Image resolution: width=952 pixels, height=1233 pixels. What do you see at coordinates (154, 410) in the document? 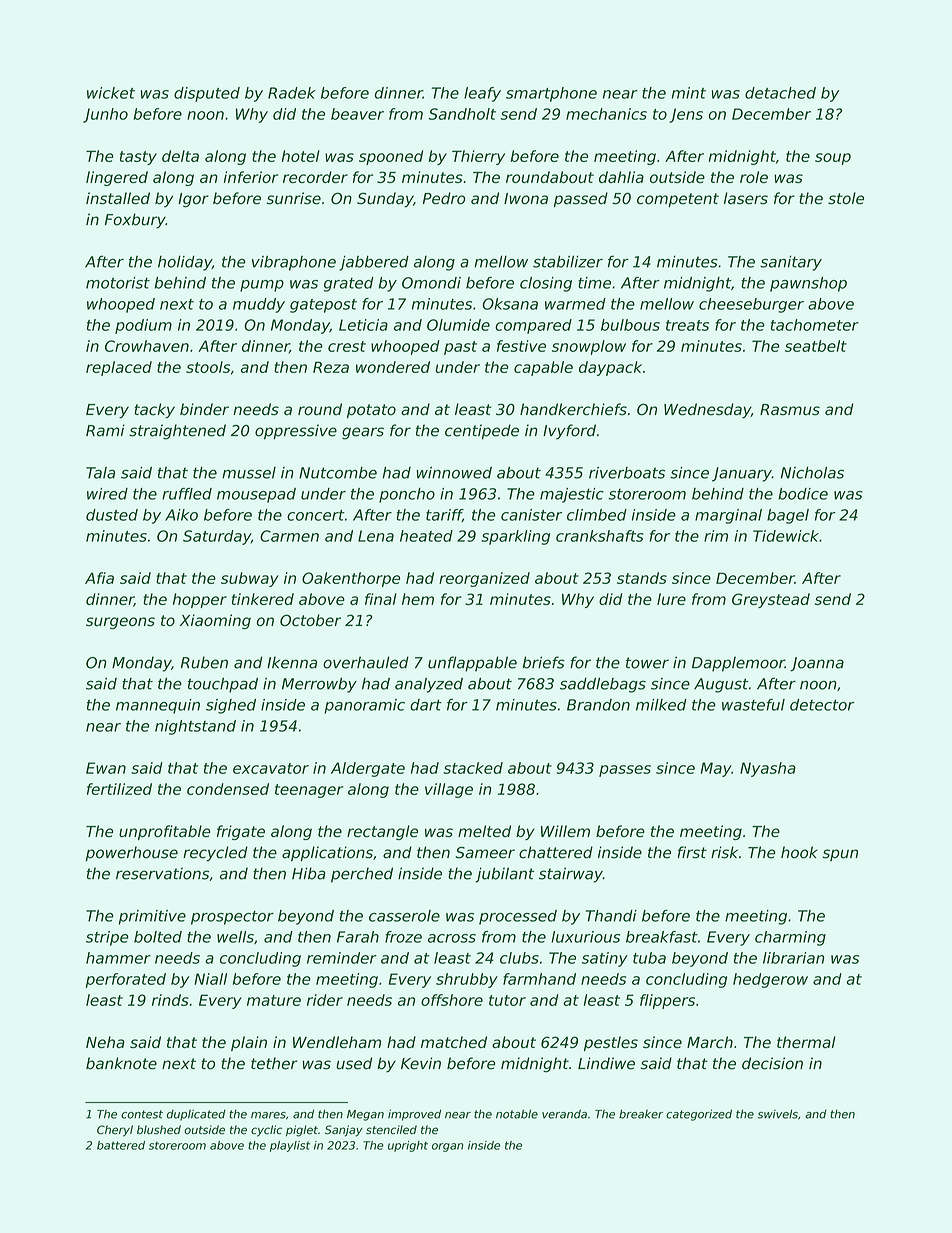
I see `tacky` at bounding box center [154, 410].
